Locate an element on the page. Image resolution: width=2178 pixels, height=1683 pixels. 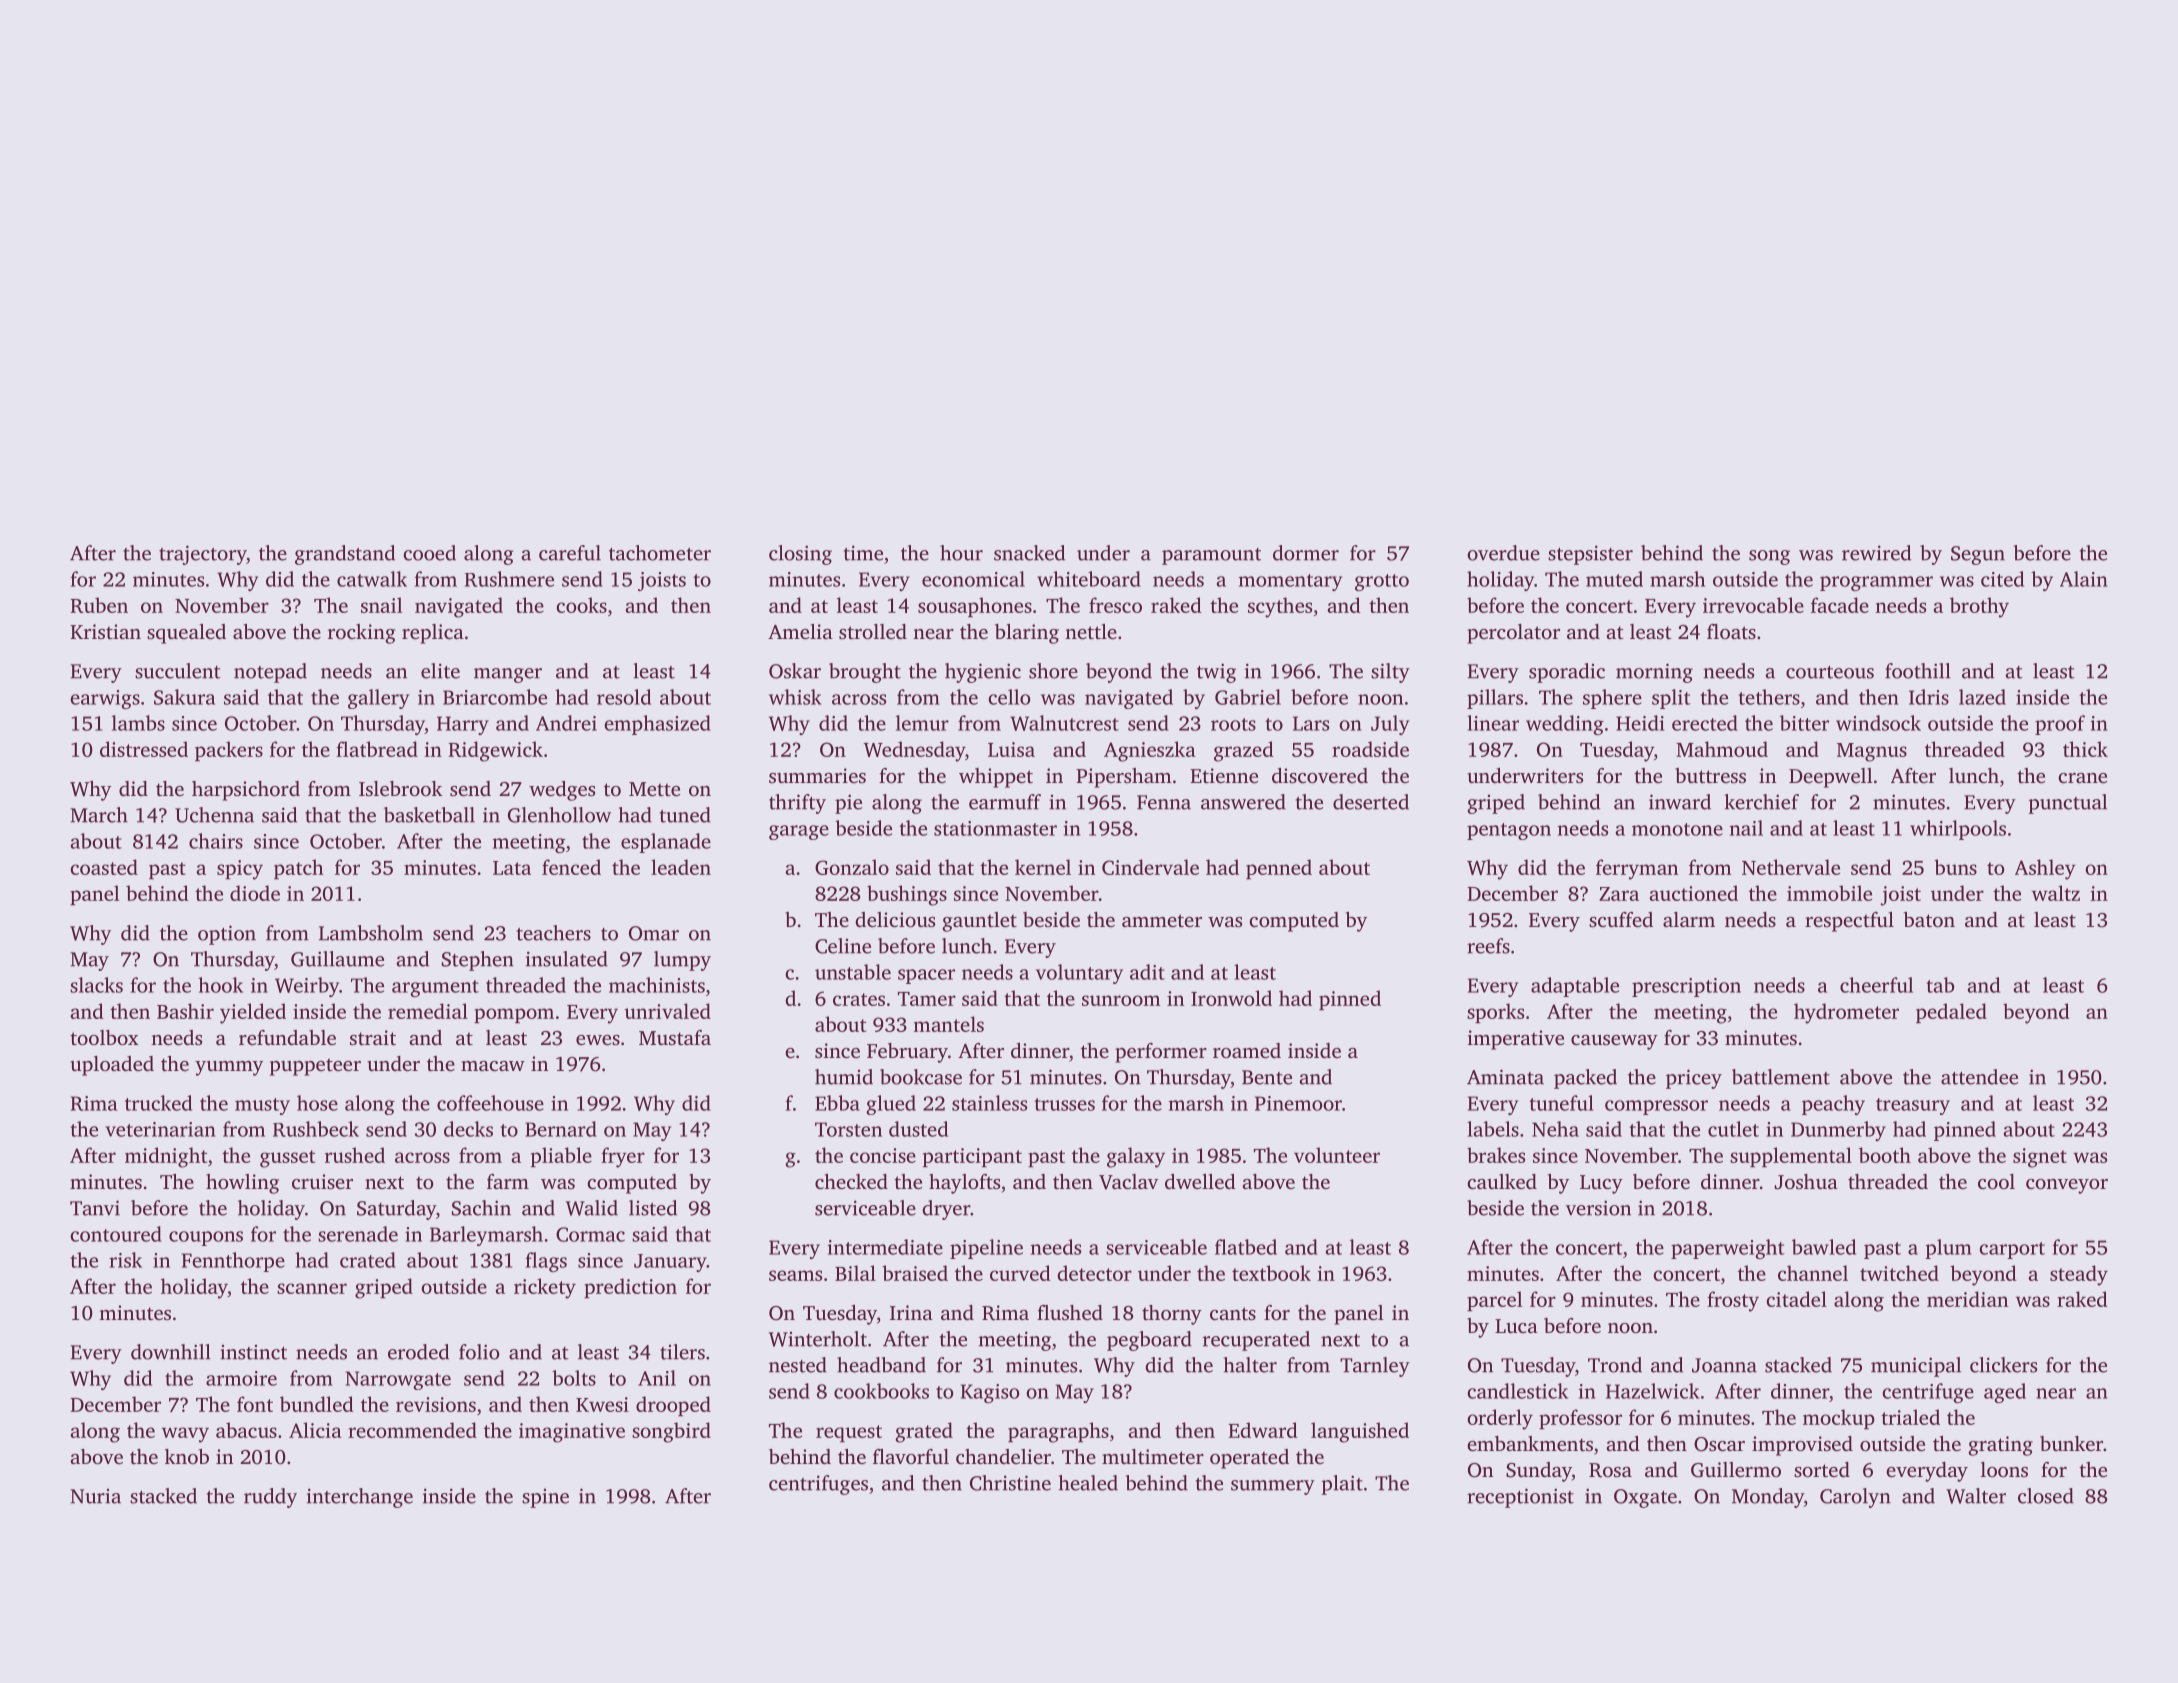
professor is located at coordinates (1580, 1419).
